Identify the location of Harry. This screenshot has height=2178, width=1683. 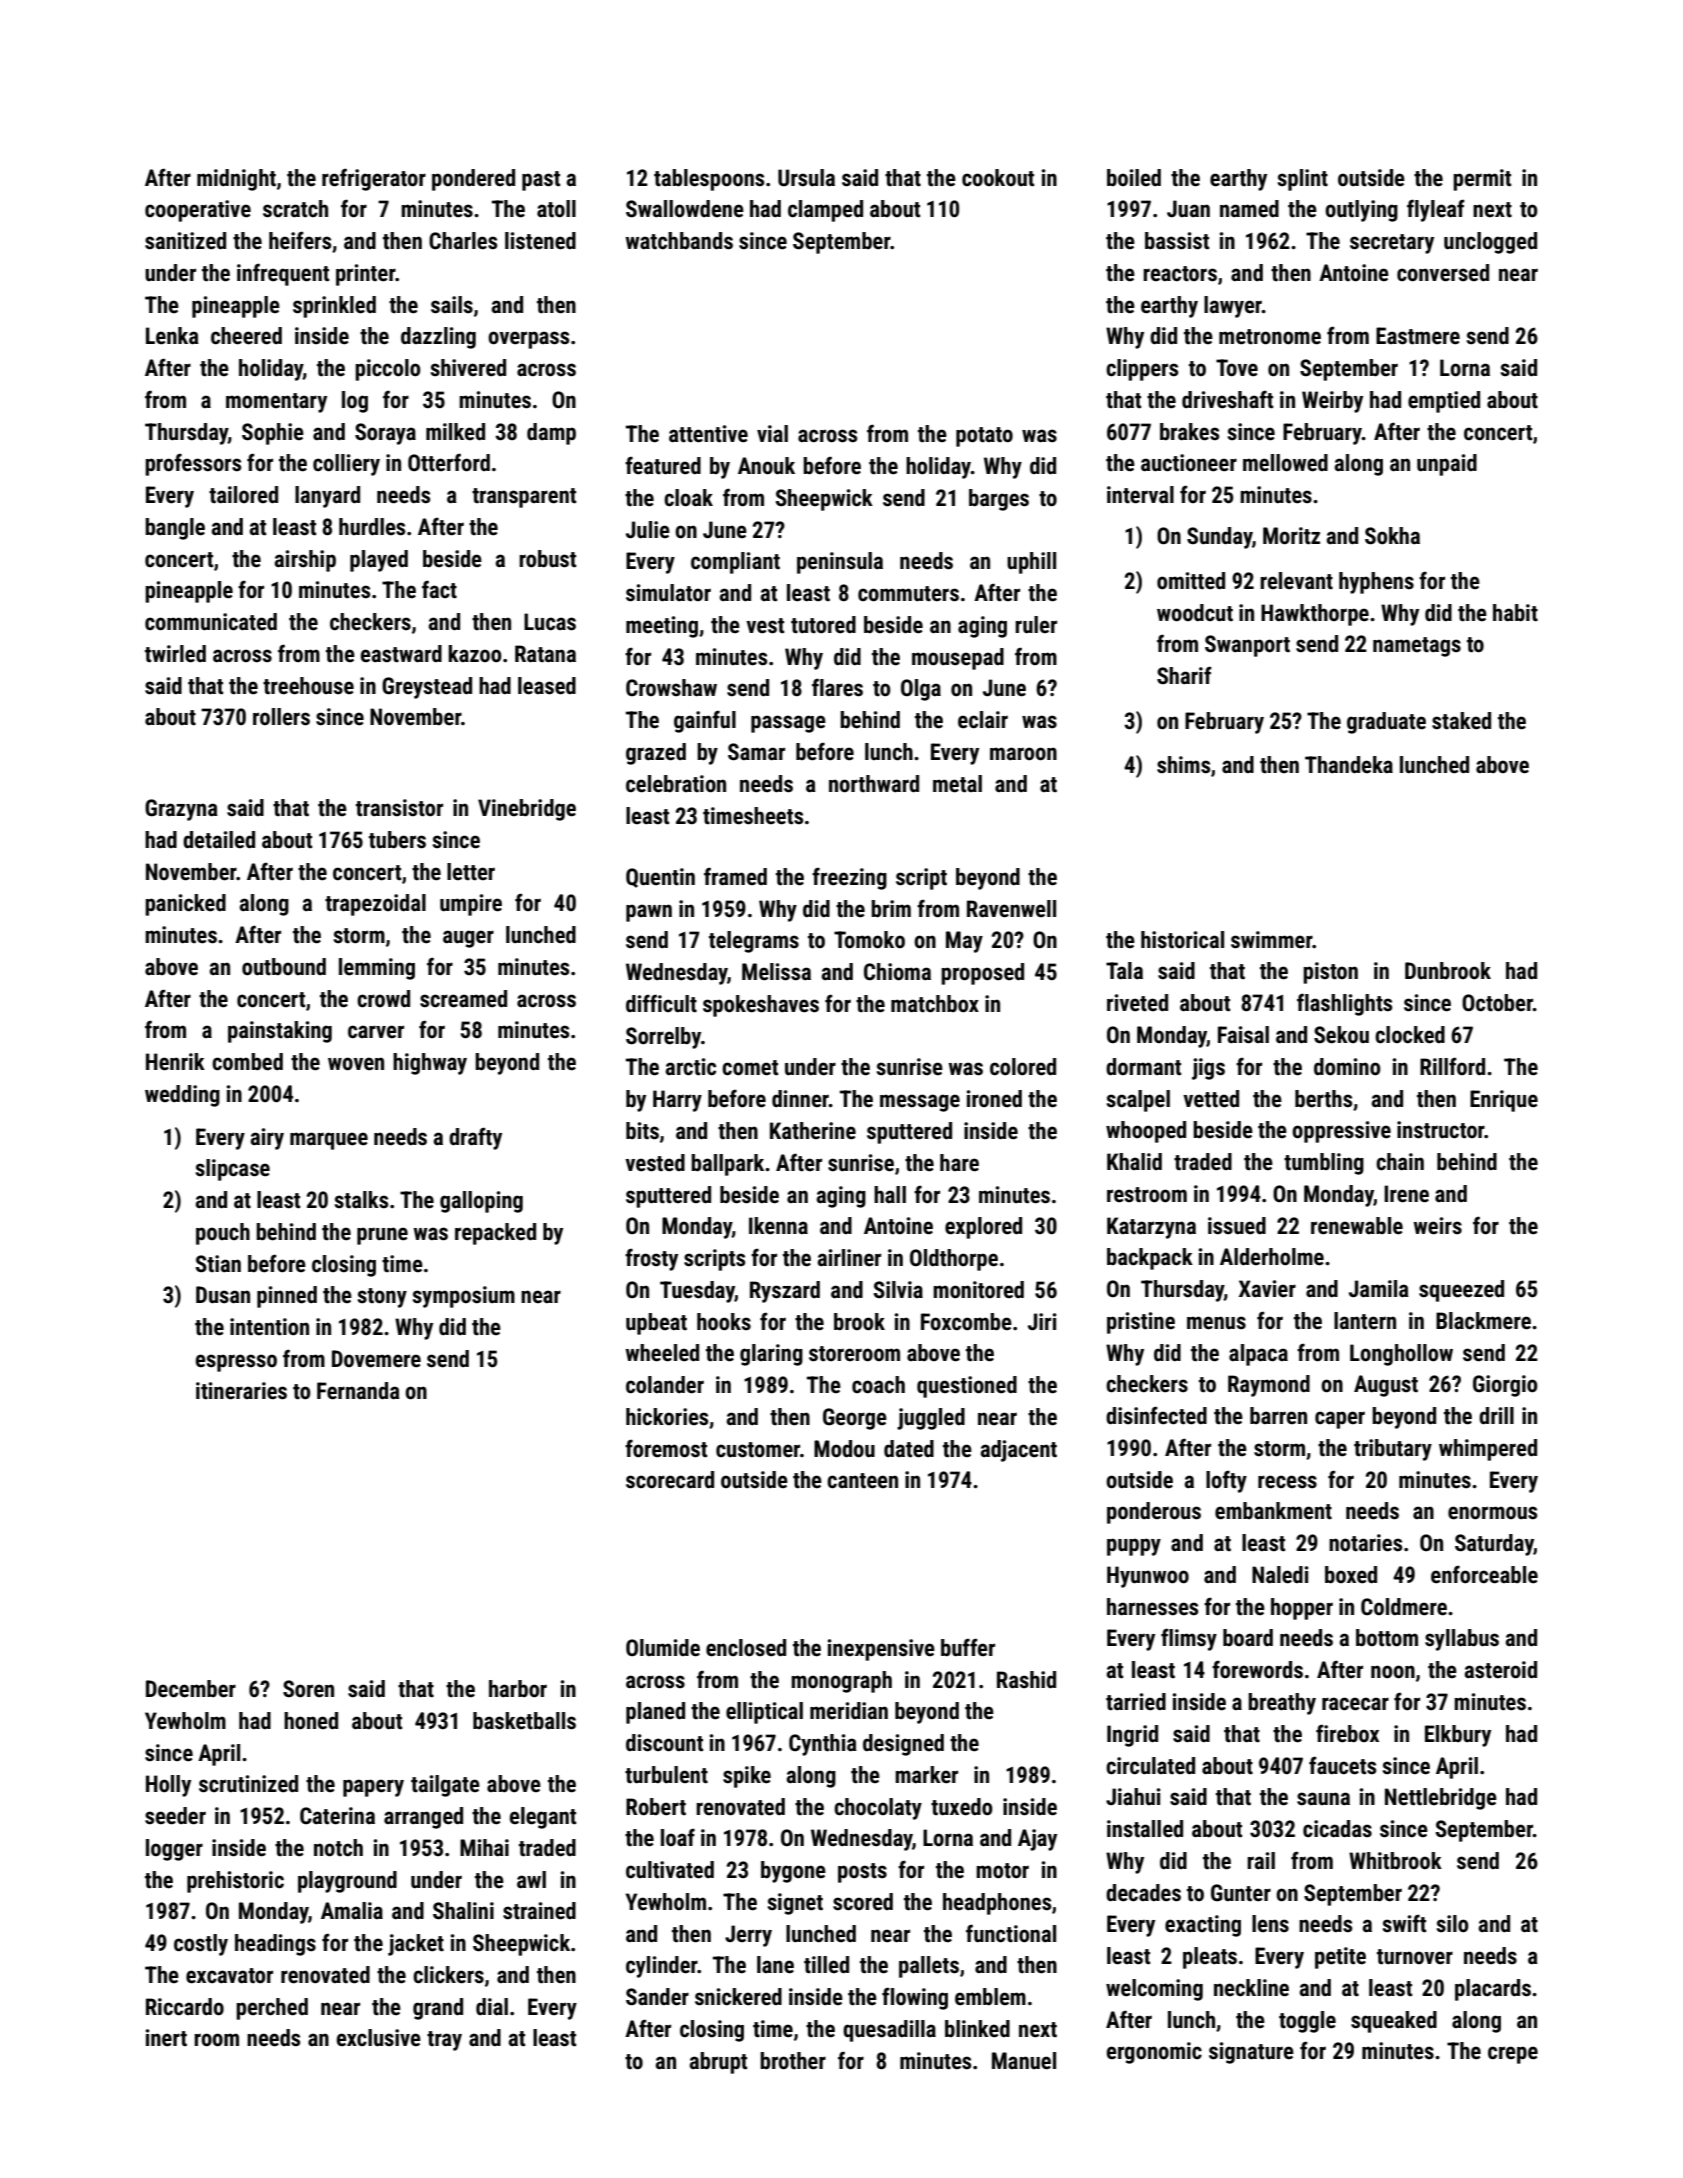
(677, 1101).
